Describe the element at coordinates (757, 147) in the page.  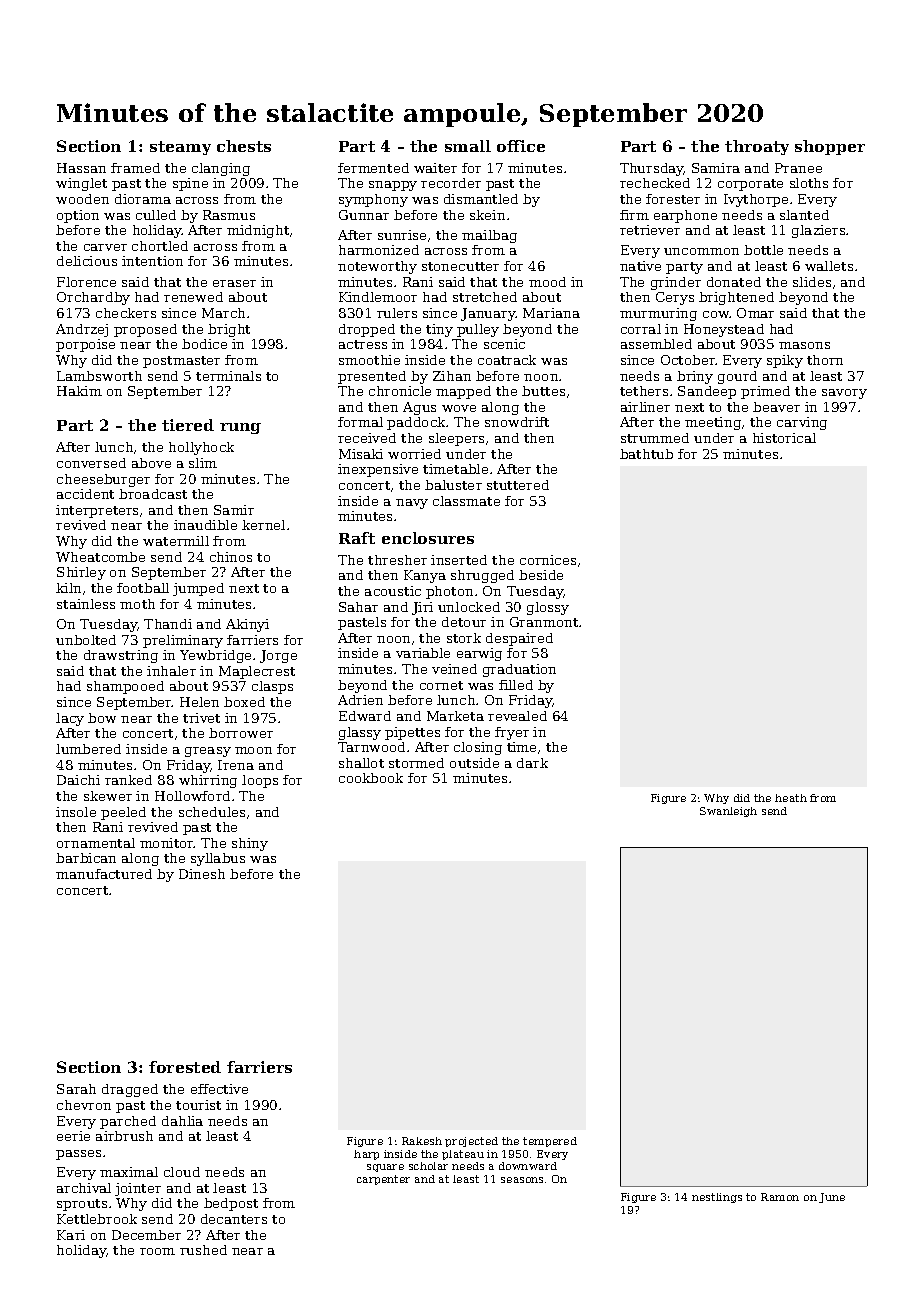
I see `throaty` at that location.
